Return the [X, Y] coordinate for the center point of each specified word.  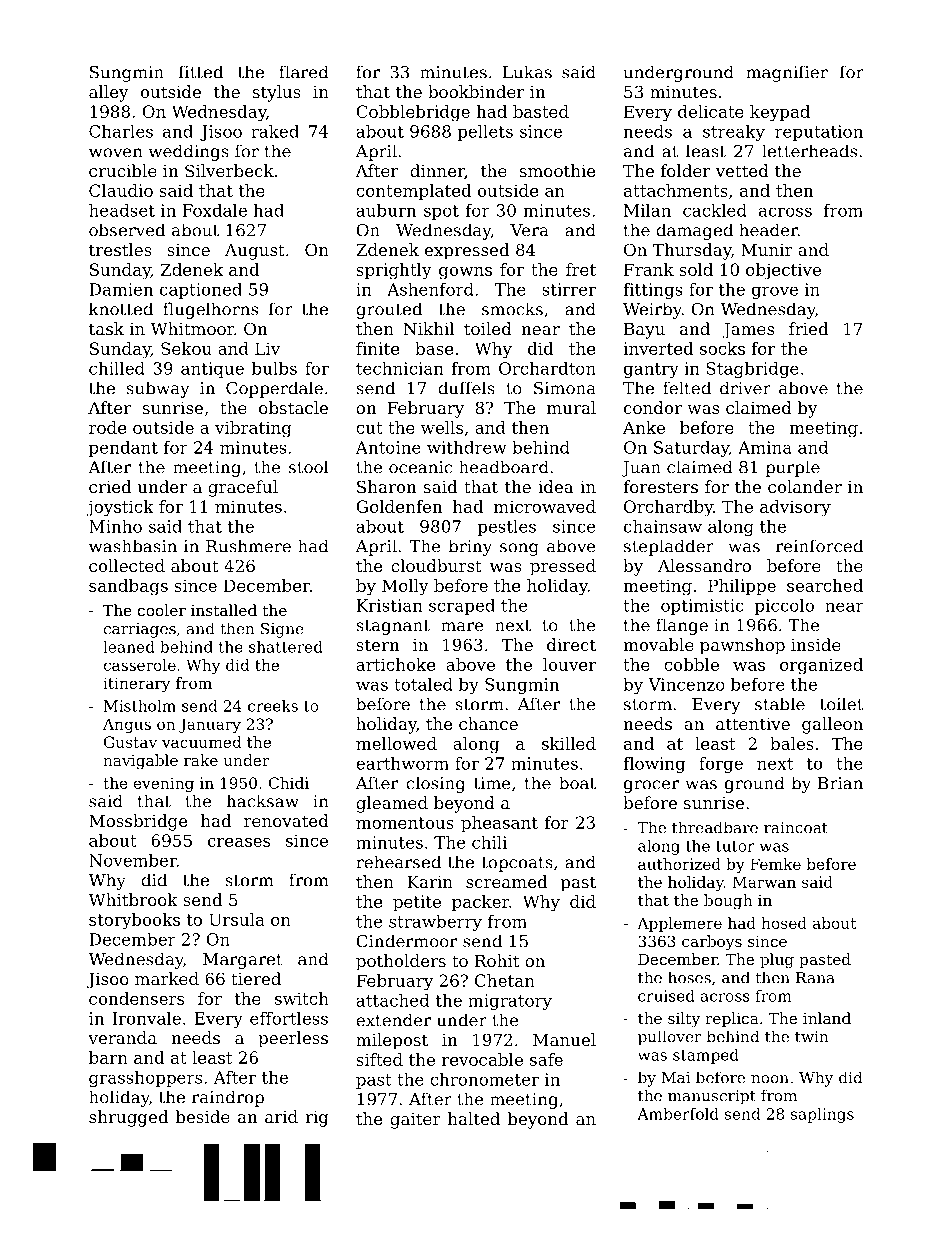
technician [400, 368]
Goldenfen [399, 506]
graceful [243, 488]
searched [825, 585]
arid [281, 1116]
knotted [121, 309]
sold [696, 269]
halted [474, 1118]
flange [682, 626]
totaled [423, 684]
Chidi [289, 783]
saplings [822, 1115]
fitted [201, 72]
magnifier [787, 73]
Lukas [527, 72]
